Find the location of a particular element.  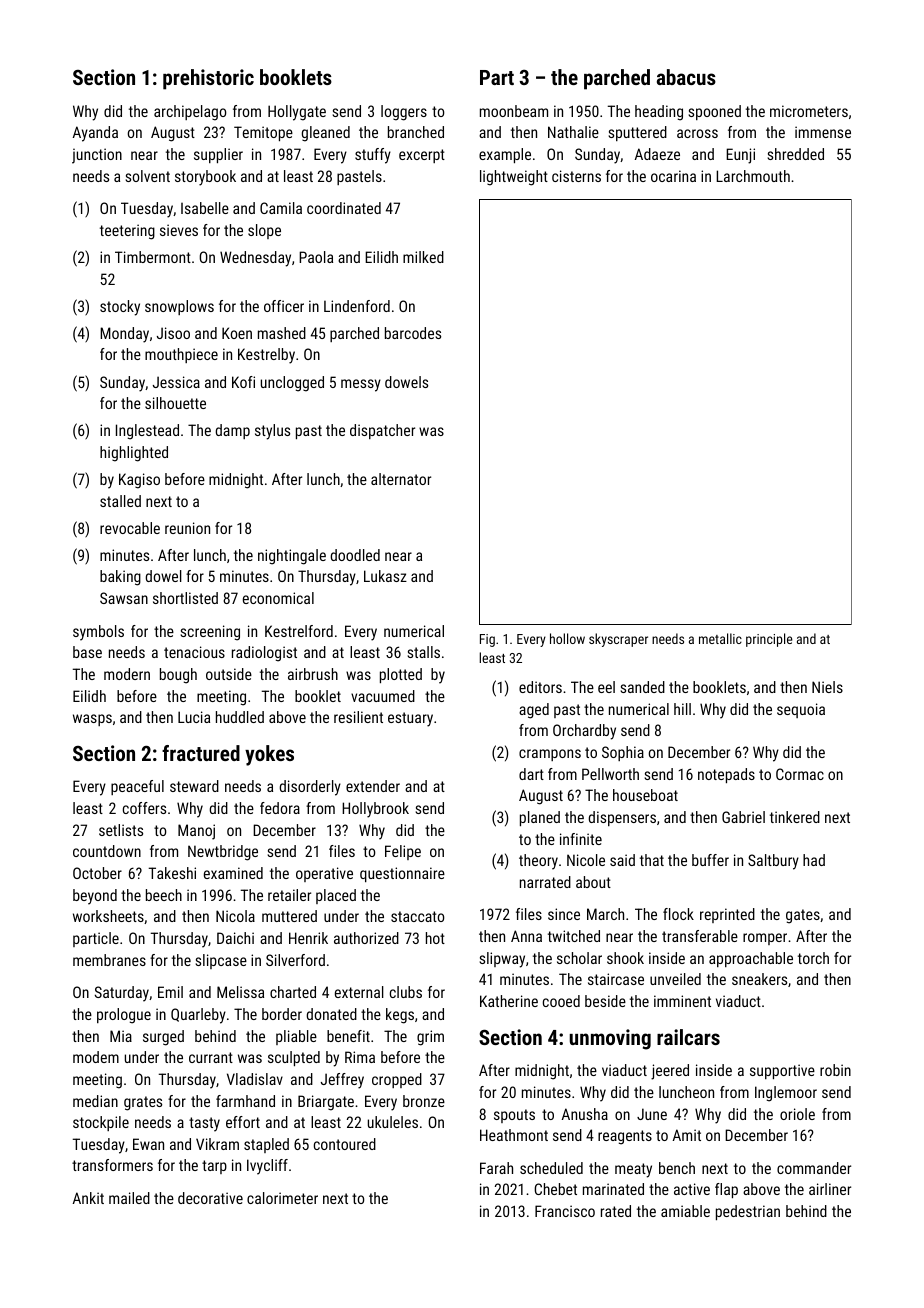

hollow is located at coordinates (567, 638).
